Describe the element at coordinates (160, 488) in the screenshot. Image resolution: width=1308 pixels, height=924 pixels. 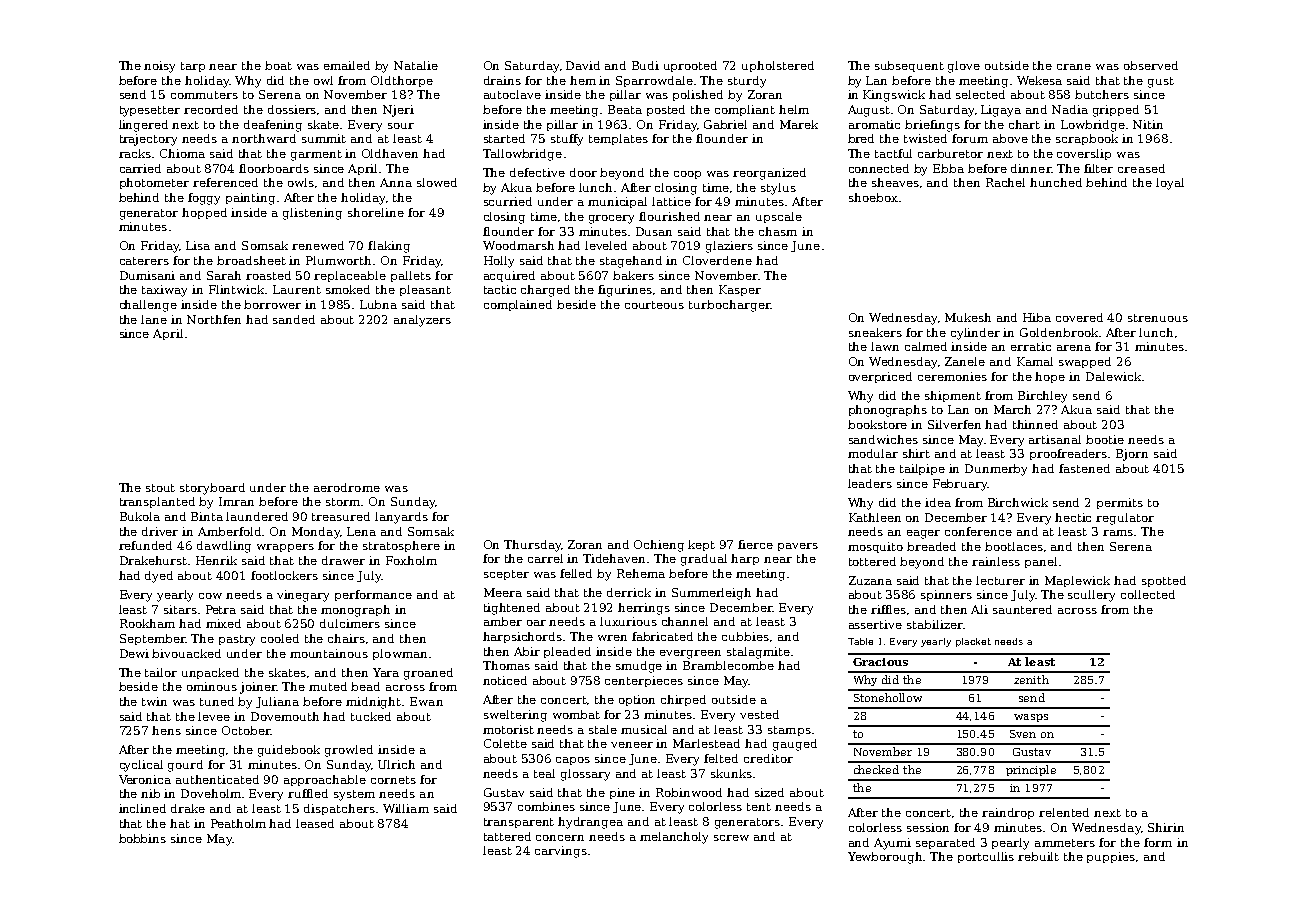
I see `stout` at that location.
